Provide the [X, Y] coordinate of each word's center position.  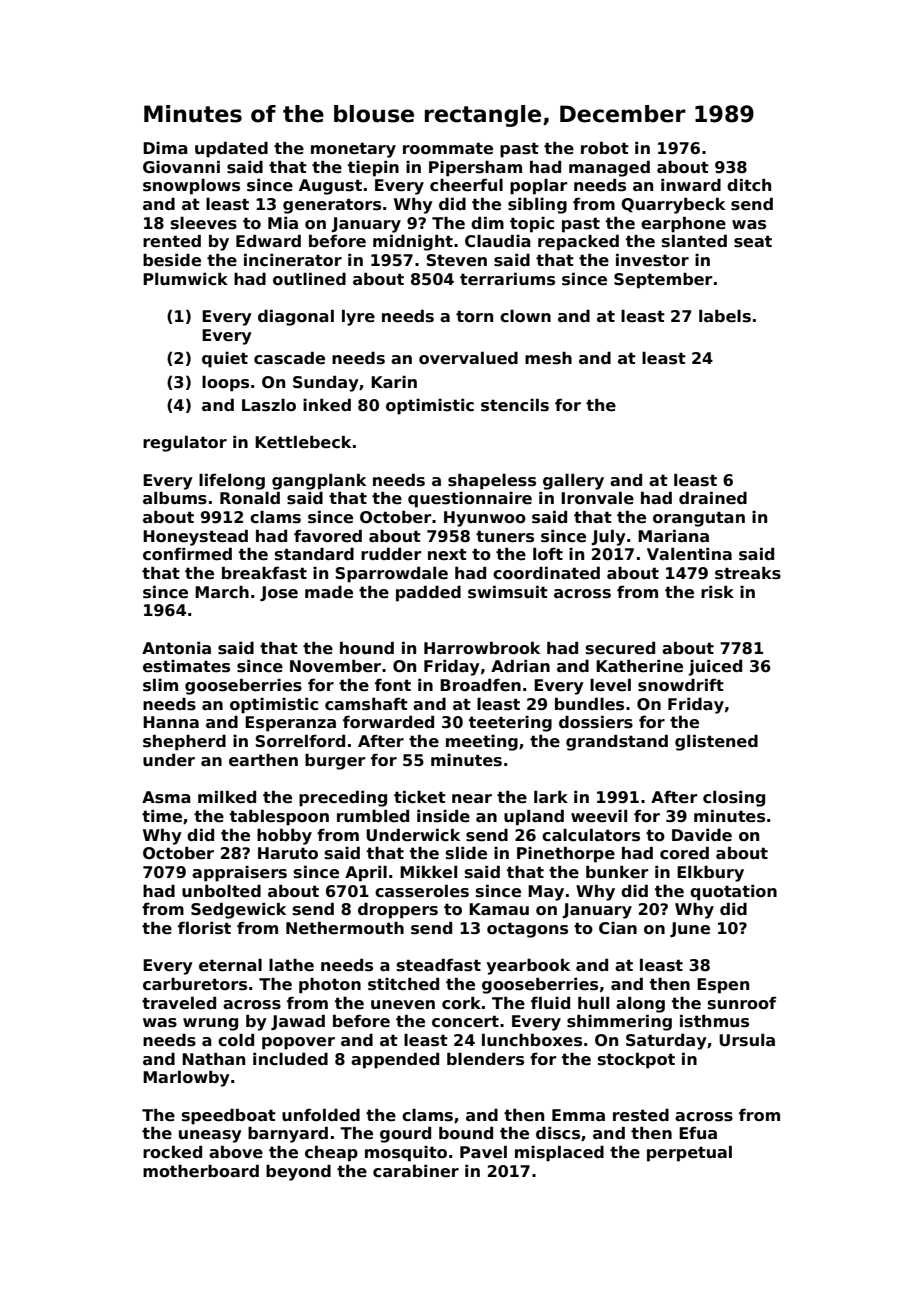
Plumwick [185, 279]
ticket [420, 797]
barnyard [288, 1134]
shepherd [184, 742]
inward [691, 185]
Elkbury [710, 873]
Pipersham [475, 169]
